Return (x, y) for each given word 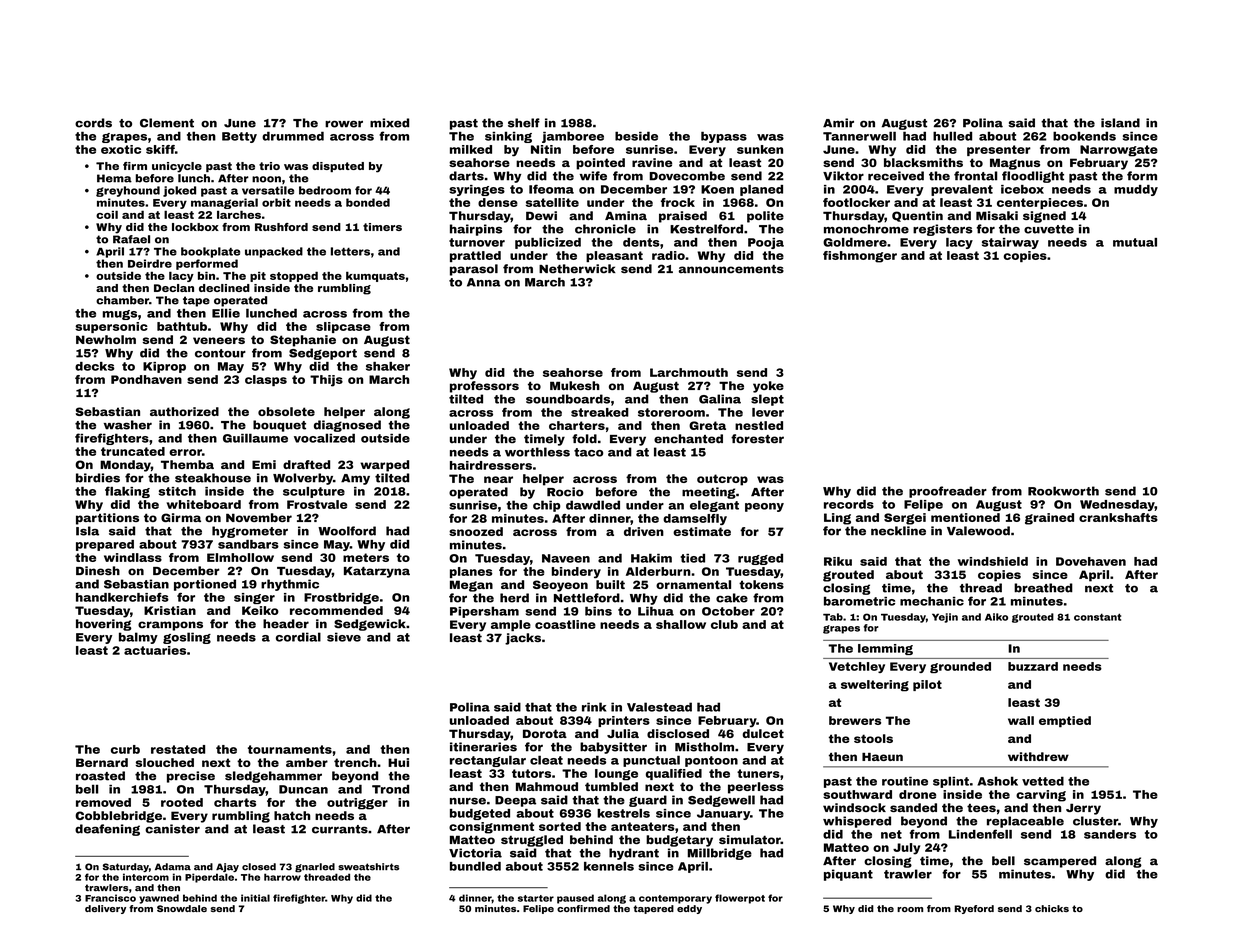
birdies (98, 478)
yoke (768, 387)
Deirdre (150, 263)
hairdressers (491, 465)
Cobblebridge (118, 817)
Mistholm (704, 747)
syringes (477, 190)
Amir (838, 123)
